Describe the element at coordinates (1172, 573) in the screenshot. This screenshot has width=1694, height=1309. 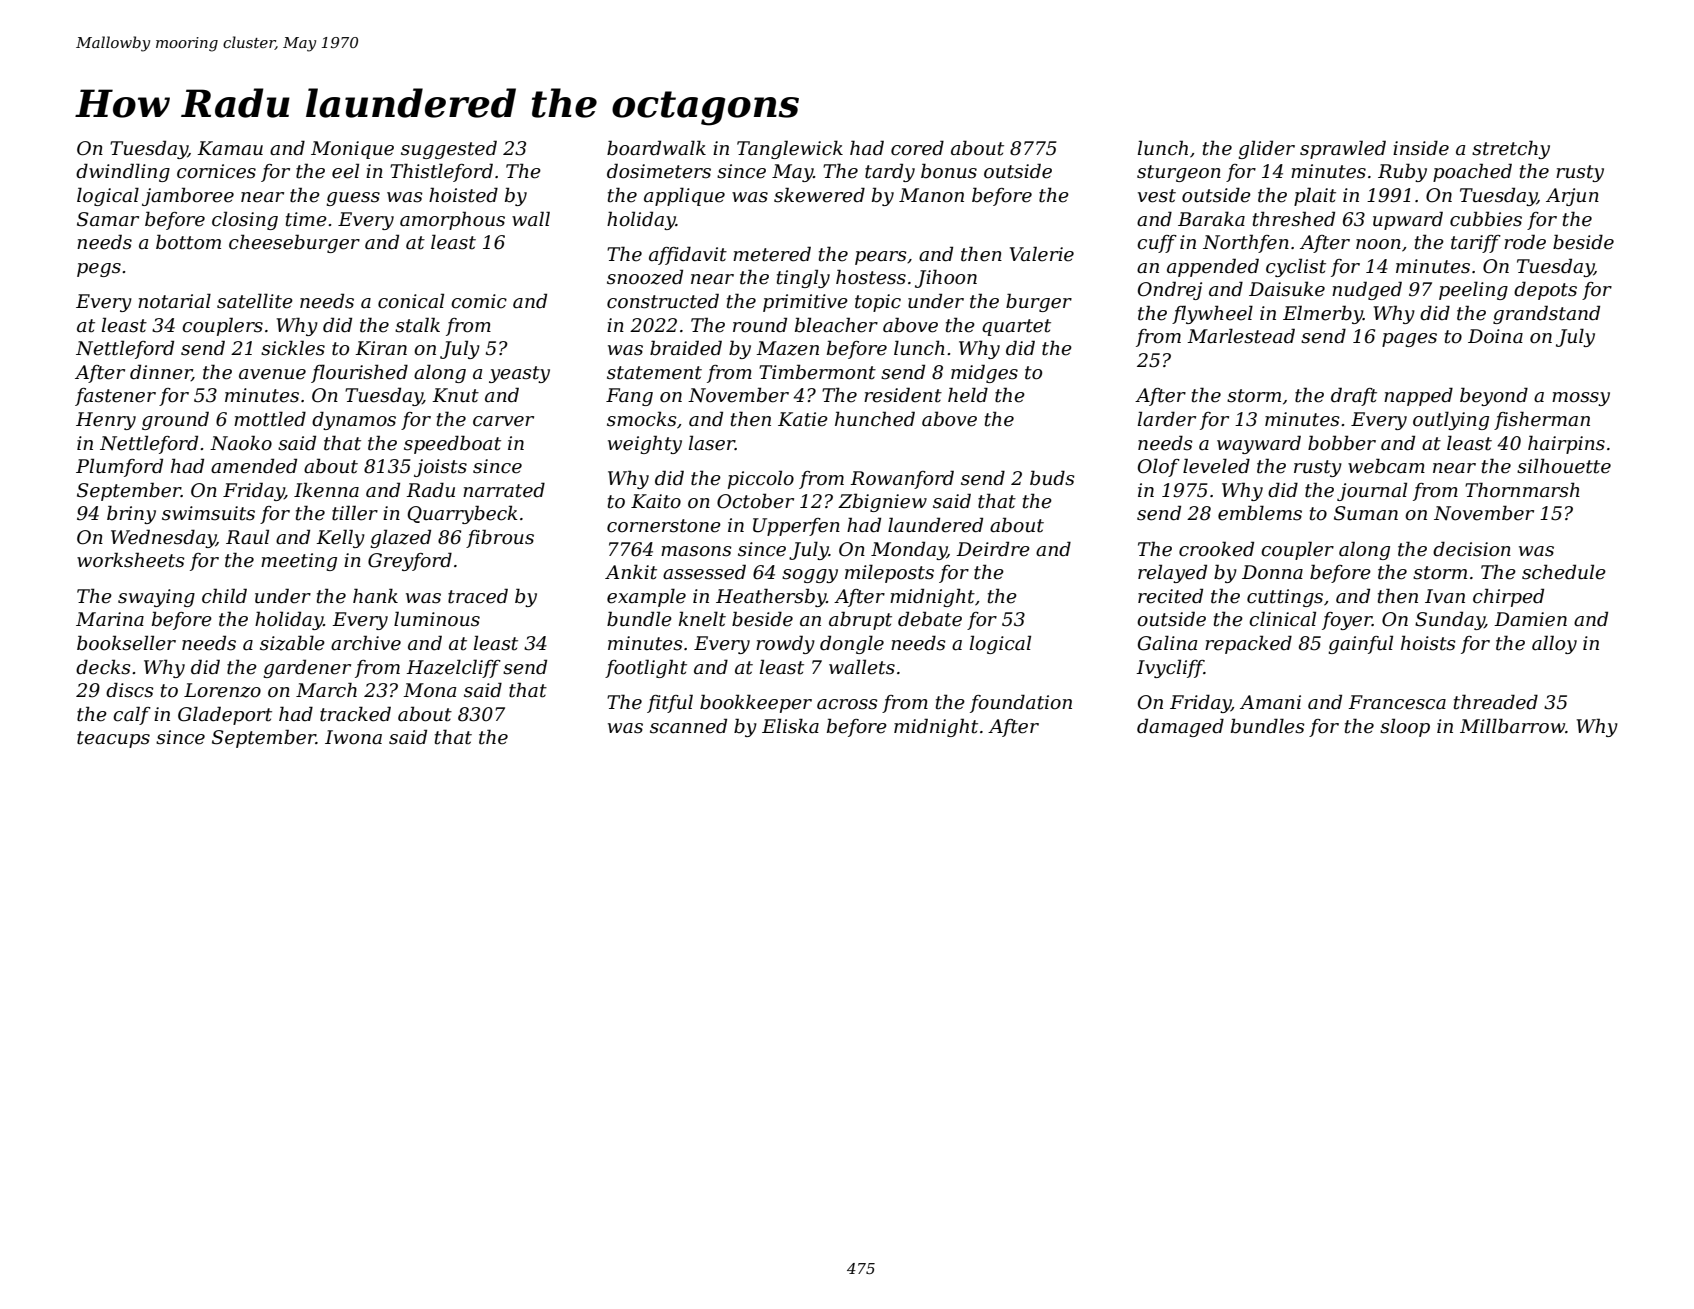
I see `relayed` at that location.
